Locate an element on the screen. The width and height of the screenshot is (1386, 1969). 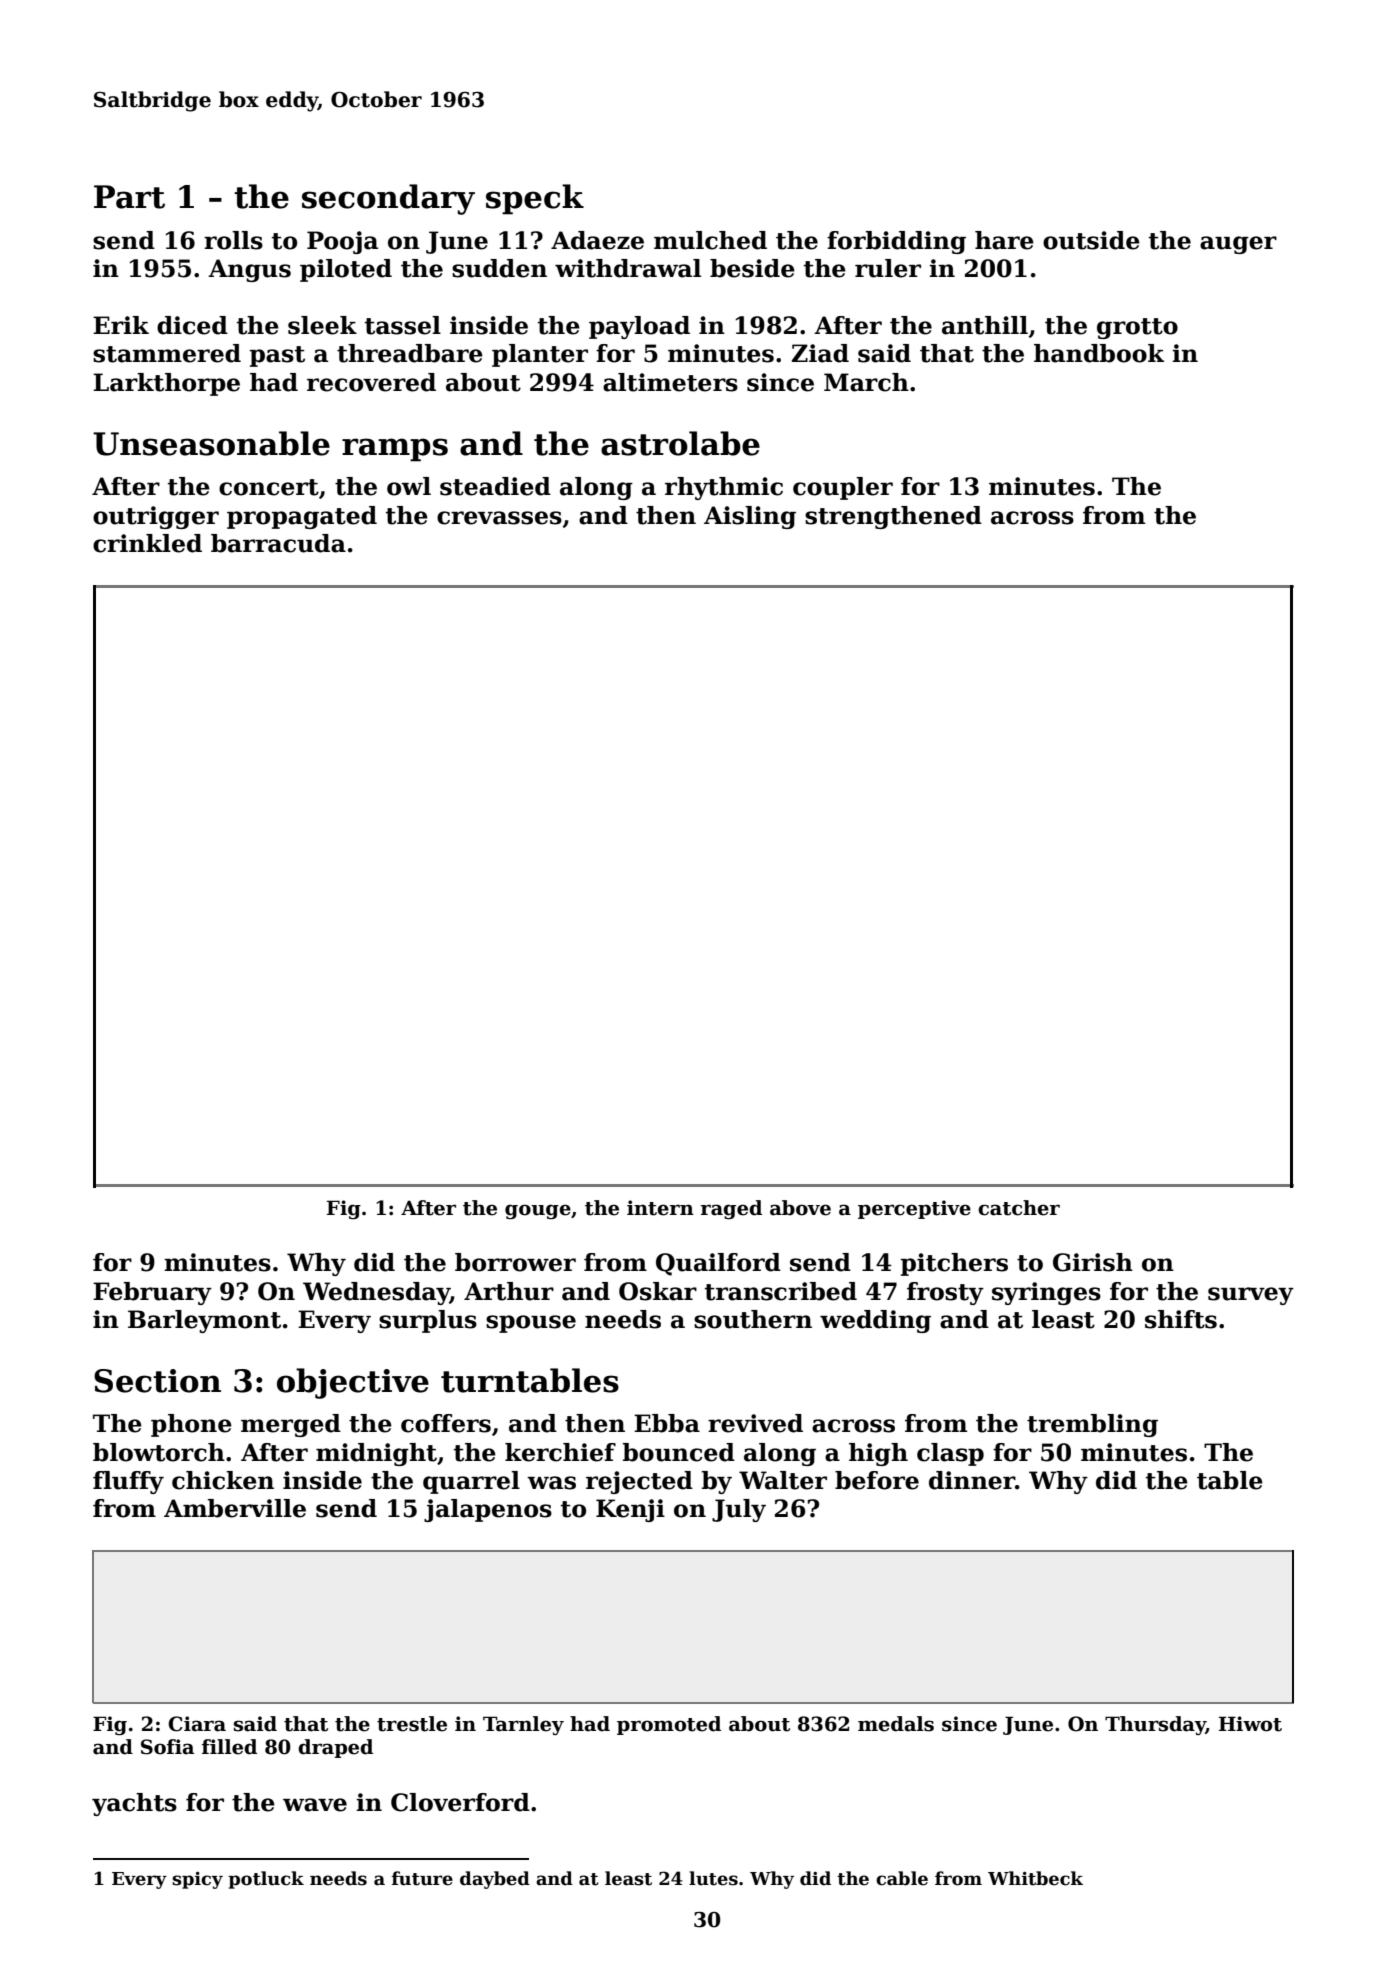
spicy is located at coordinates (197, 1880).
